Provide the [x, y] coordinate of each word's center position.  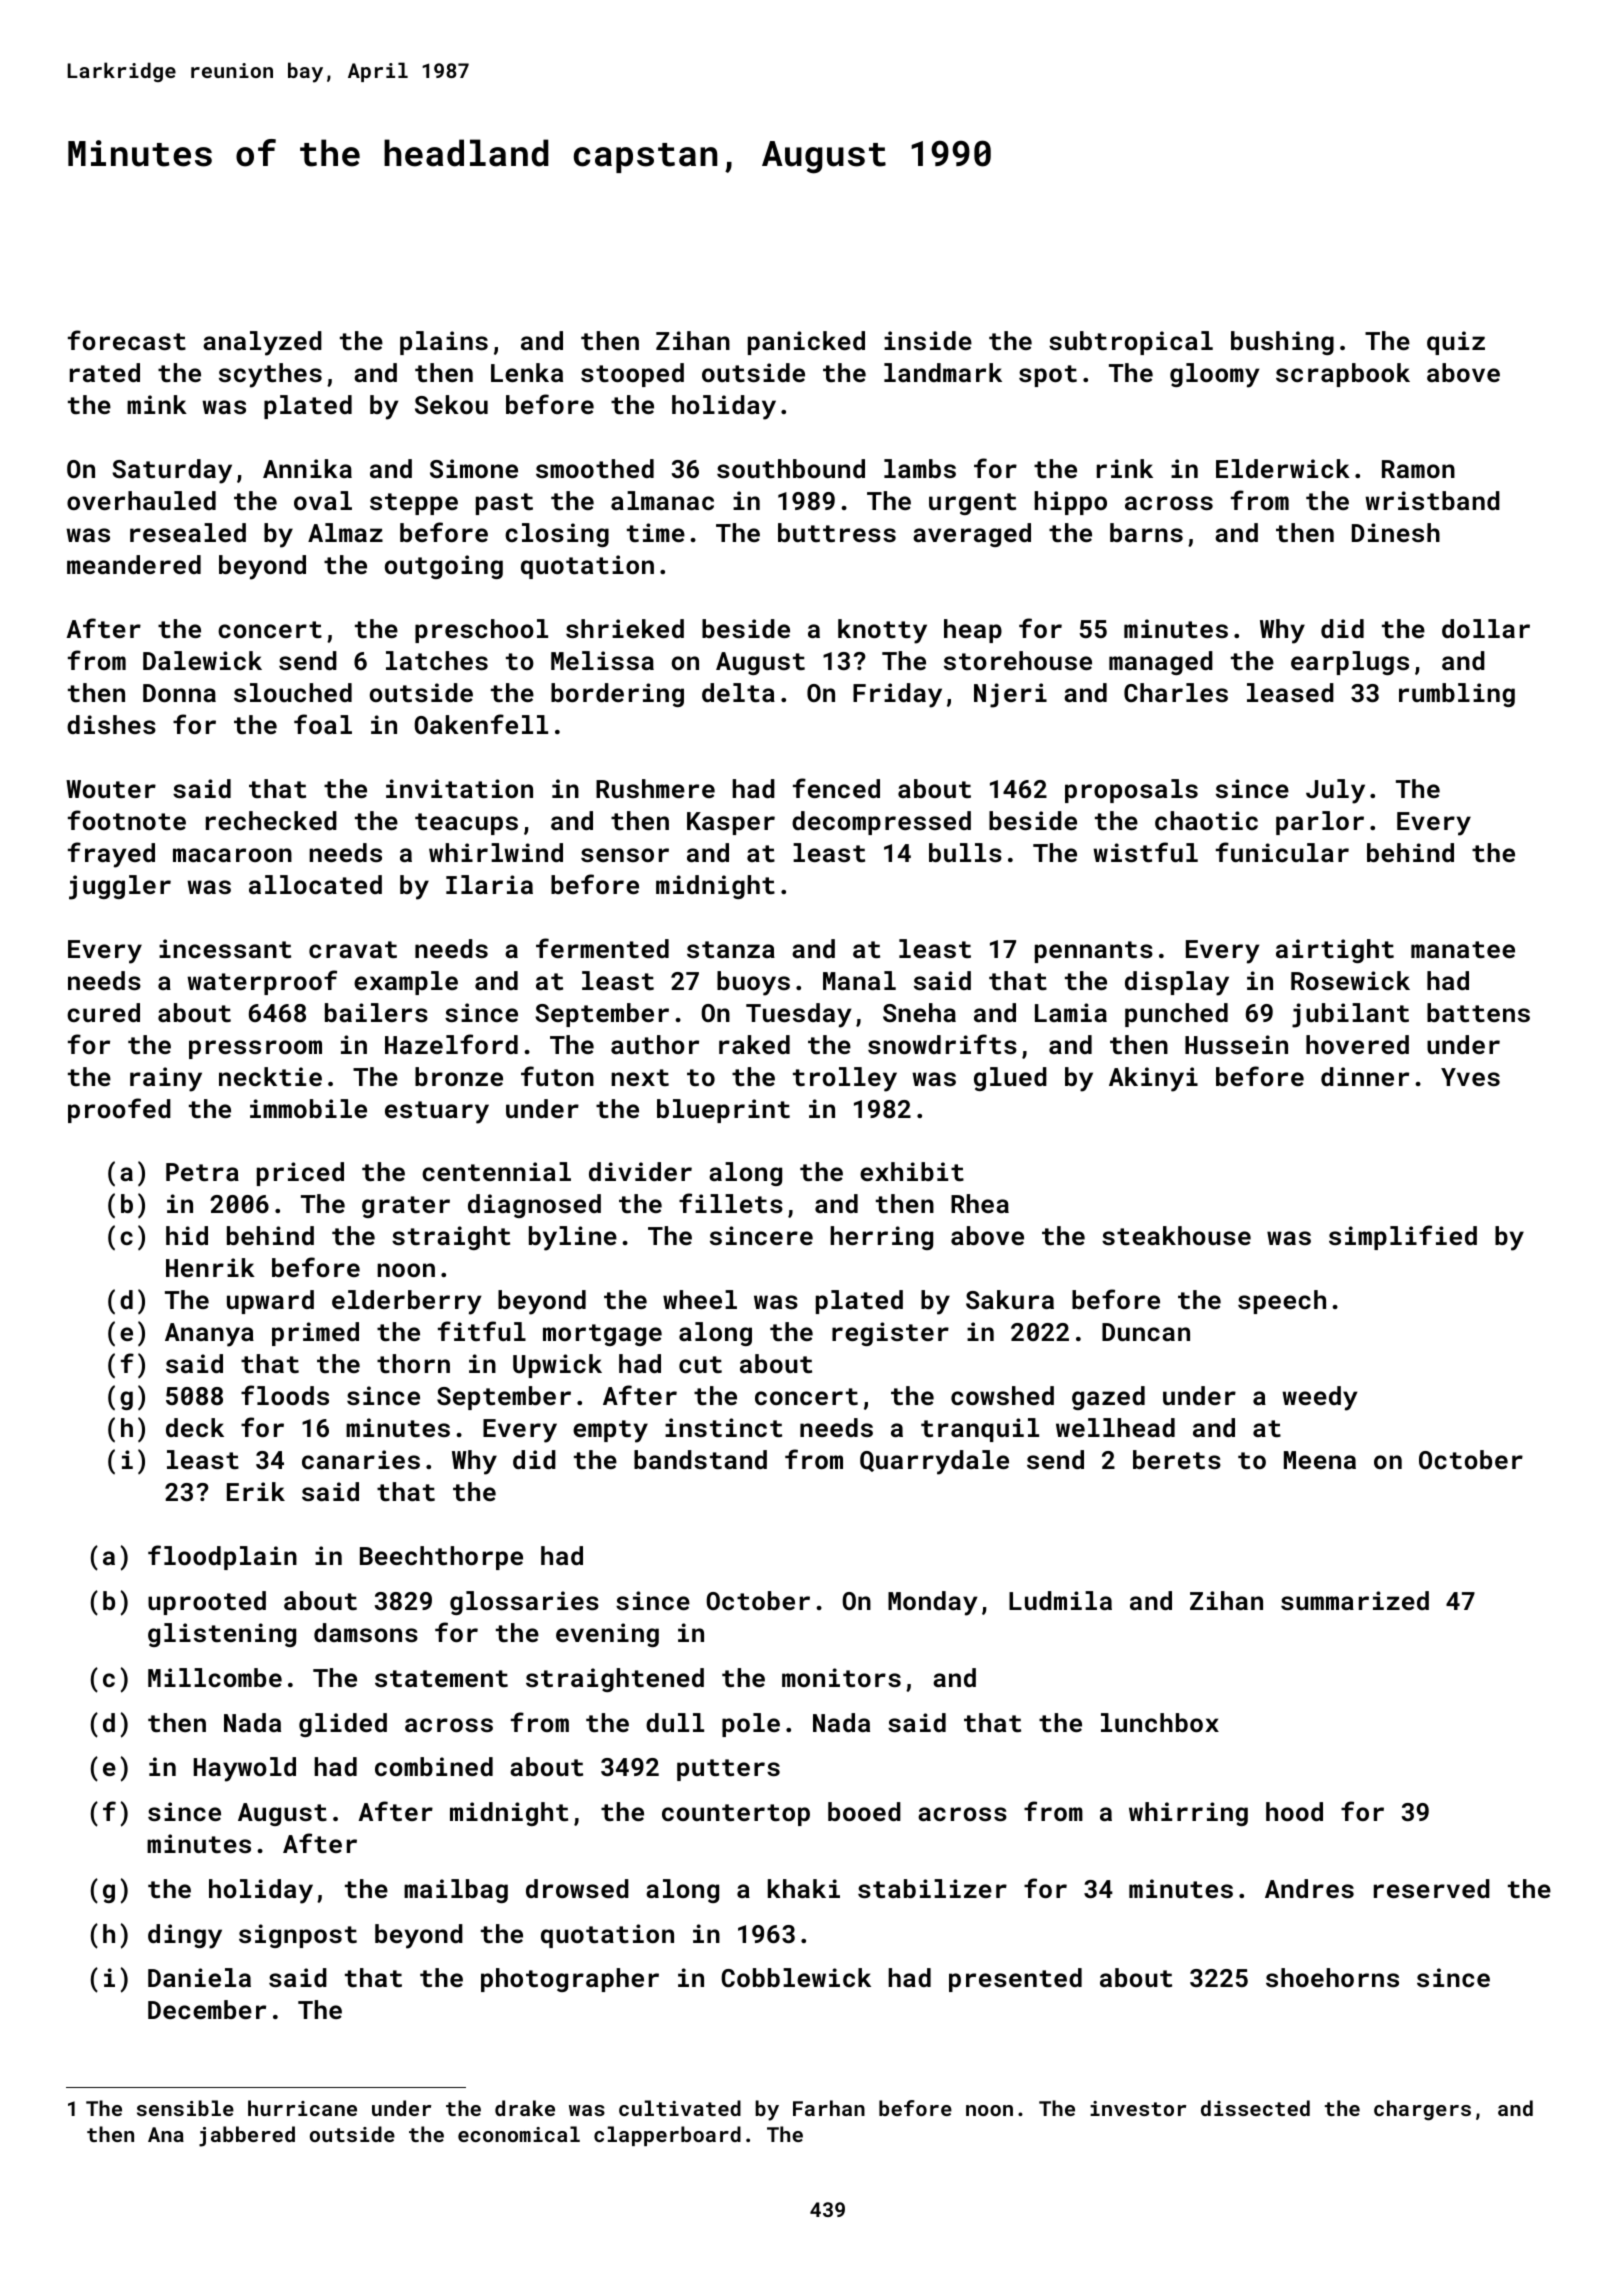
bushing [1282, 343]
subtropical [1131, 343]
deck [195, 1427]
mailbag [456, 1891]
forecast [127, 340]
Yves [1470, 1077]
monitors [841, 1677]
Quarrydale [934, 1462]
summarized [1355, 1600]
